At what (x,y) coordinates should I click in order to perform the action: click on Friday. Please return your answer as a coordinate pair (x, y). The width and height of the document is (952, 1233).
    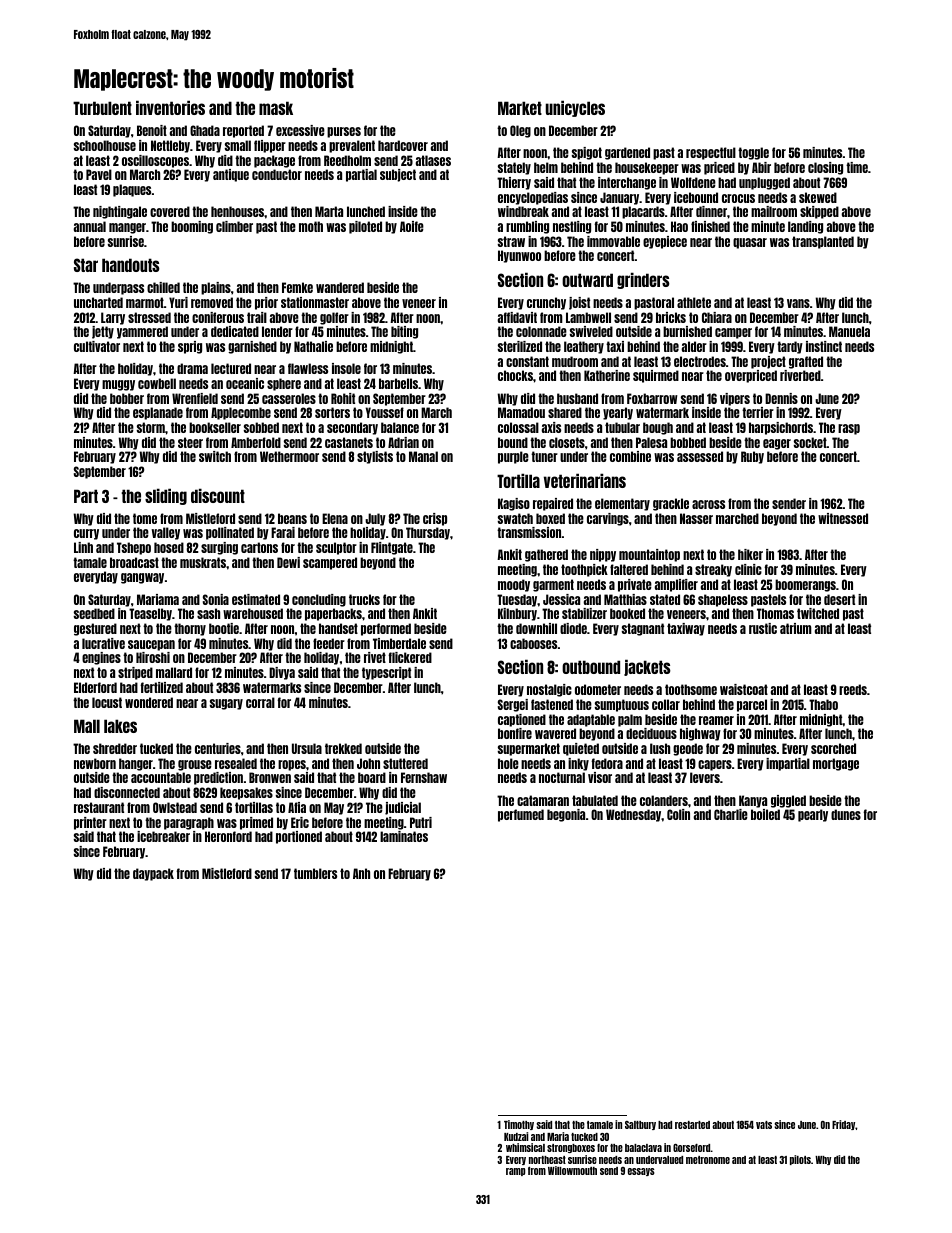
    Looking at the image, I should click on (844, 1125).
